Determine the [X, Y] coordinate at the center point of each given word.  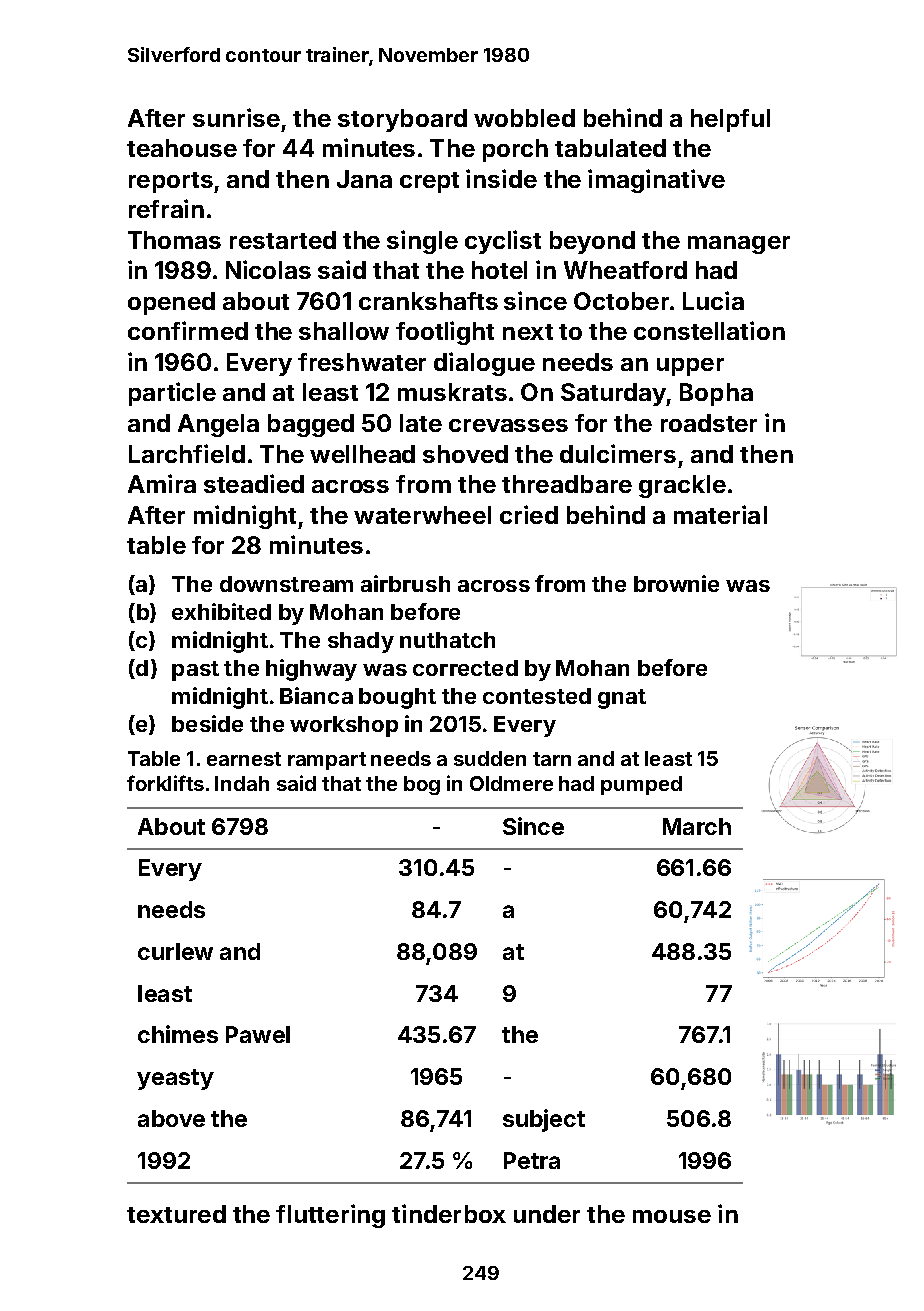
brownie [676, 583]
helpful [730, 120]
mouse [672, 1216]
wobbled [524, 118]
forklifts [165, 783]
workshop [344, 726]
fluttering [330, 1216]
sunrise [236, 117]
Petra [532, 1160]
